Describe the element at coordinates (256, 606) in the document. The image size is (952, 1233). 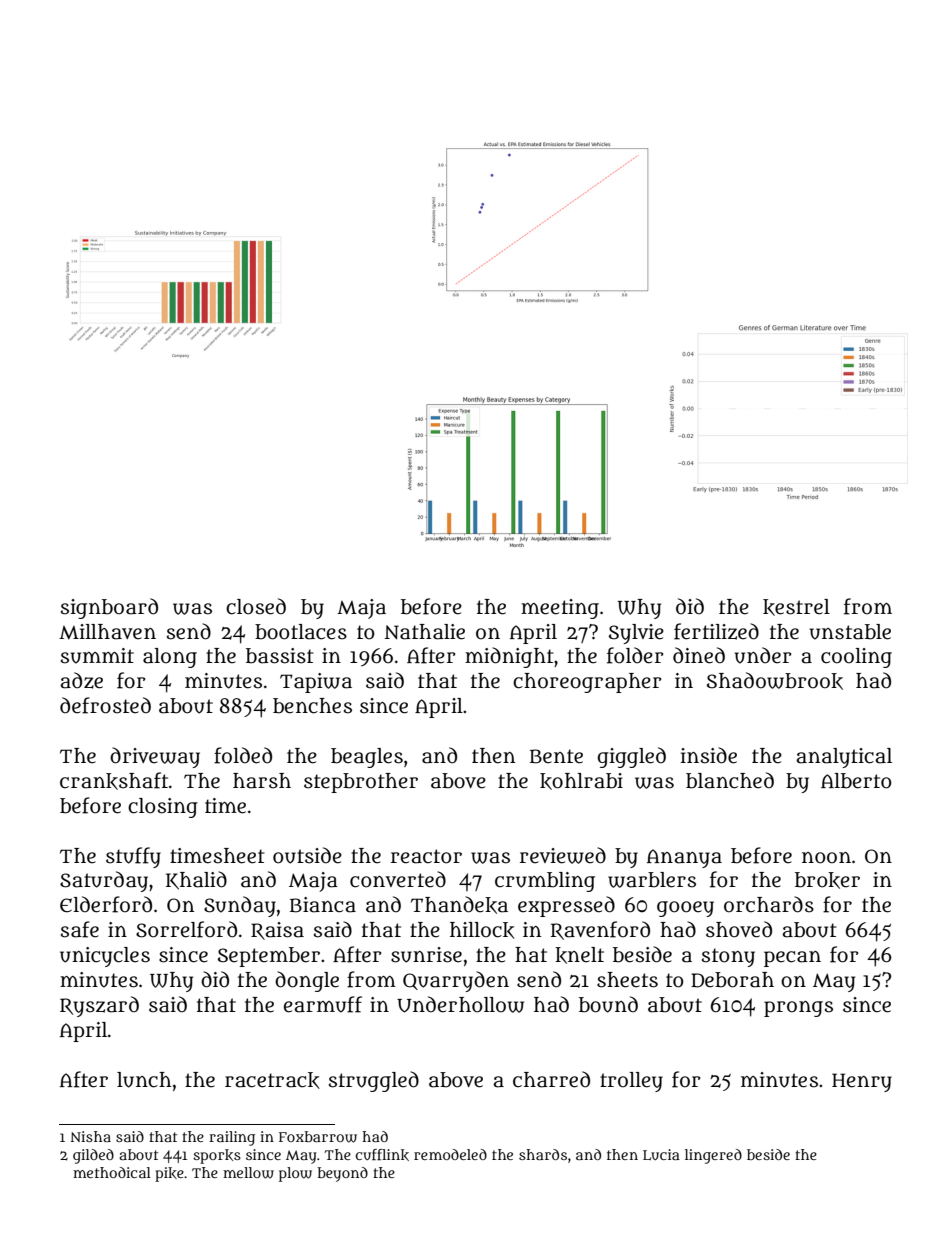
I see `closed` at that location.
